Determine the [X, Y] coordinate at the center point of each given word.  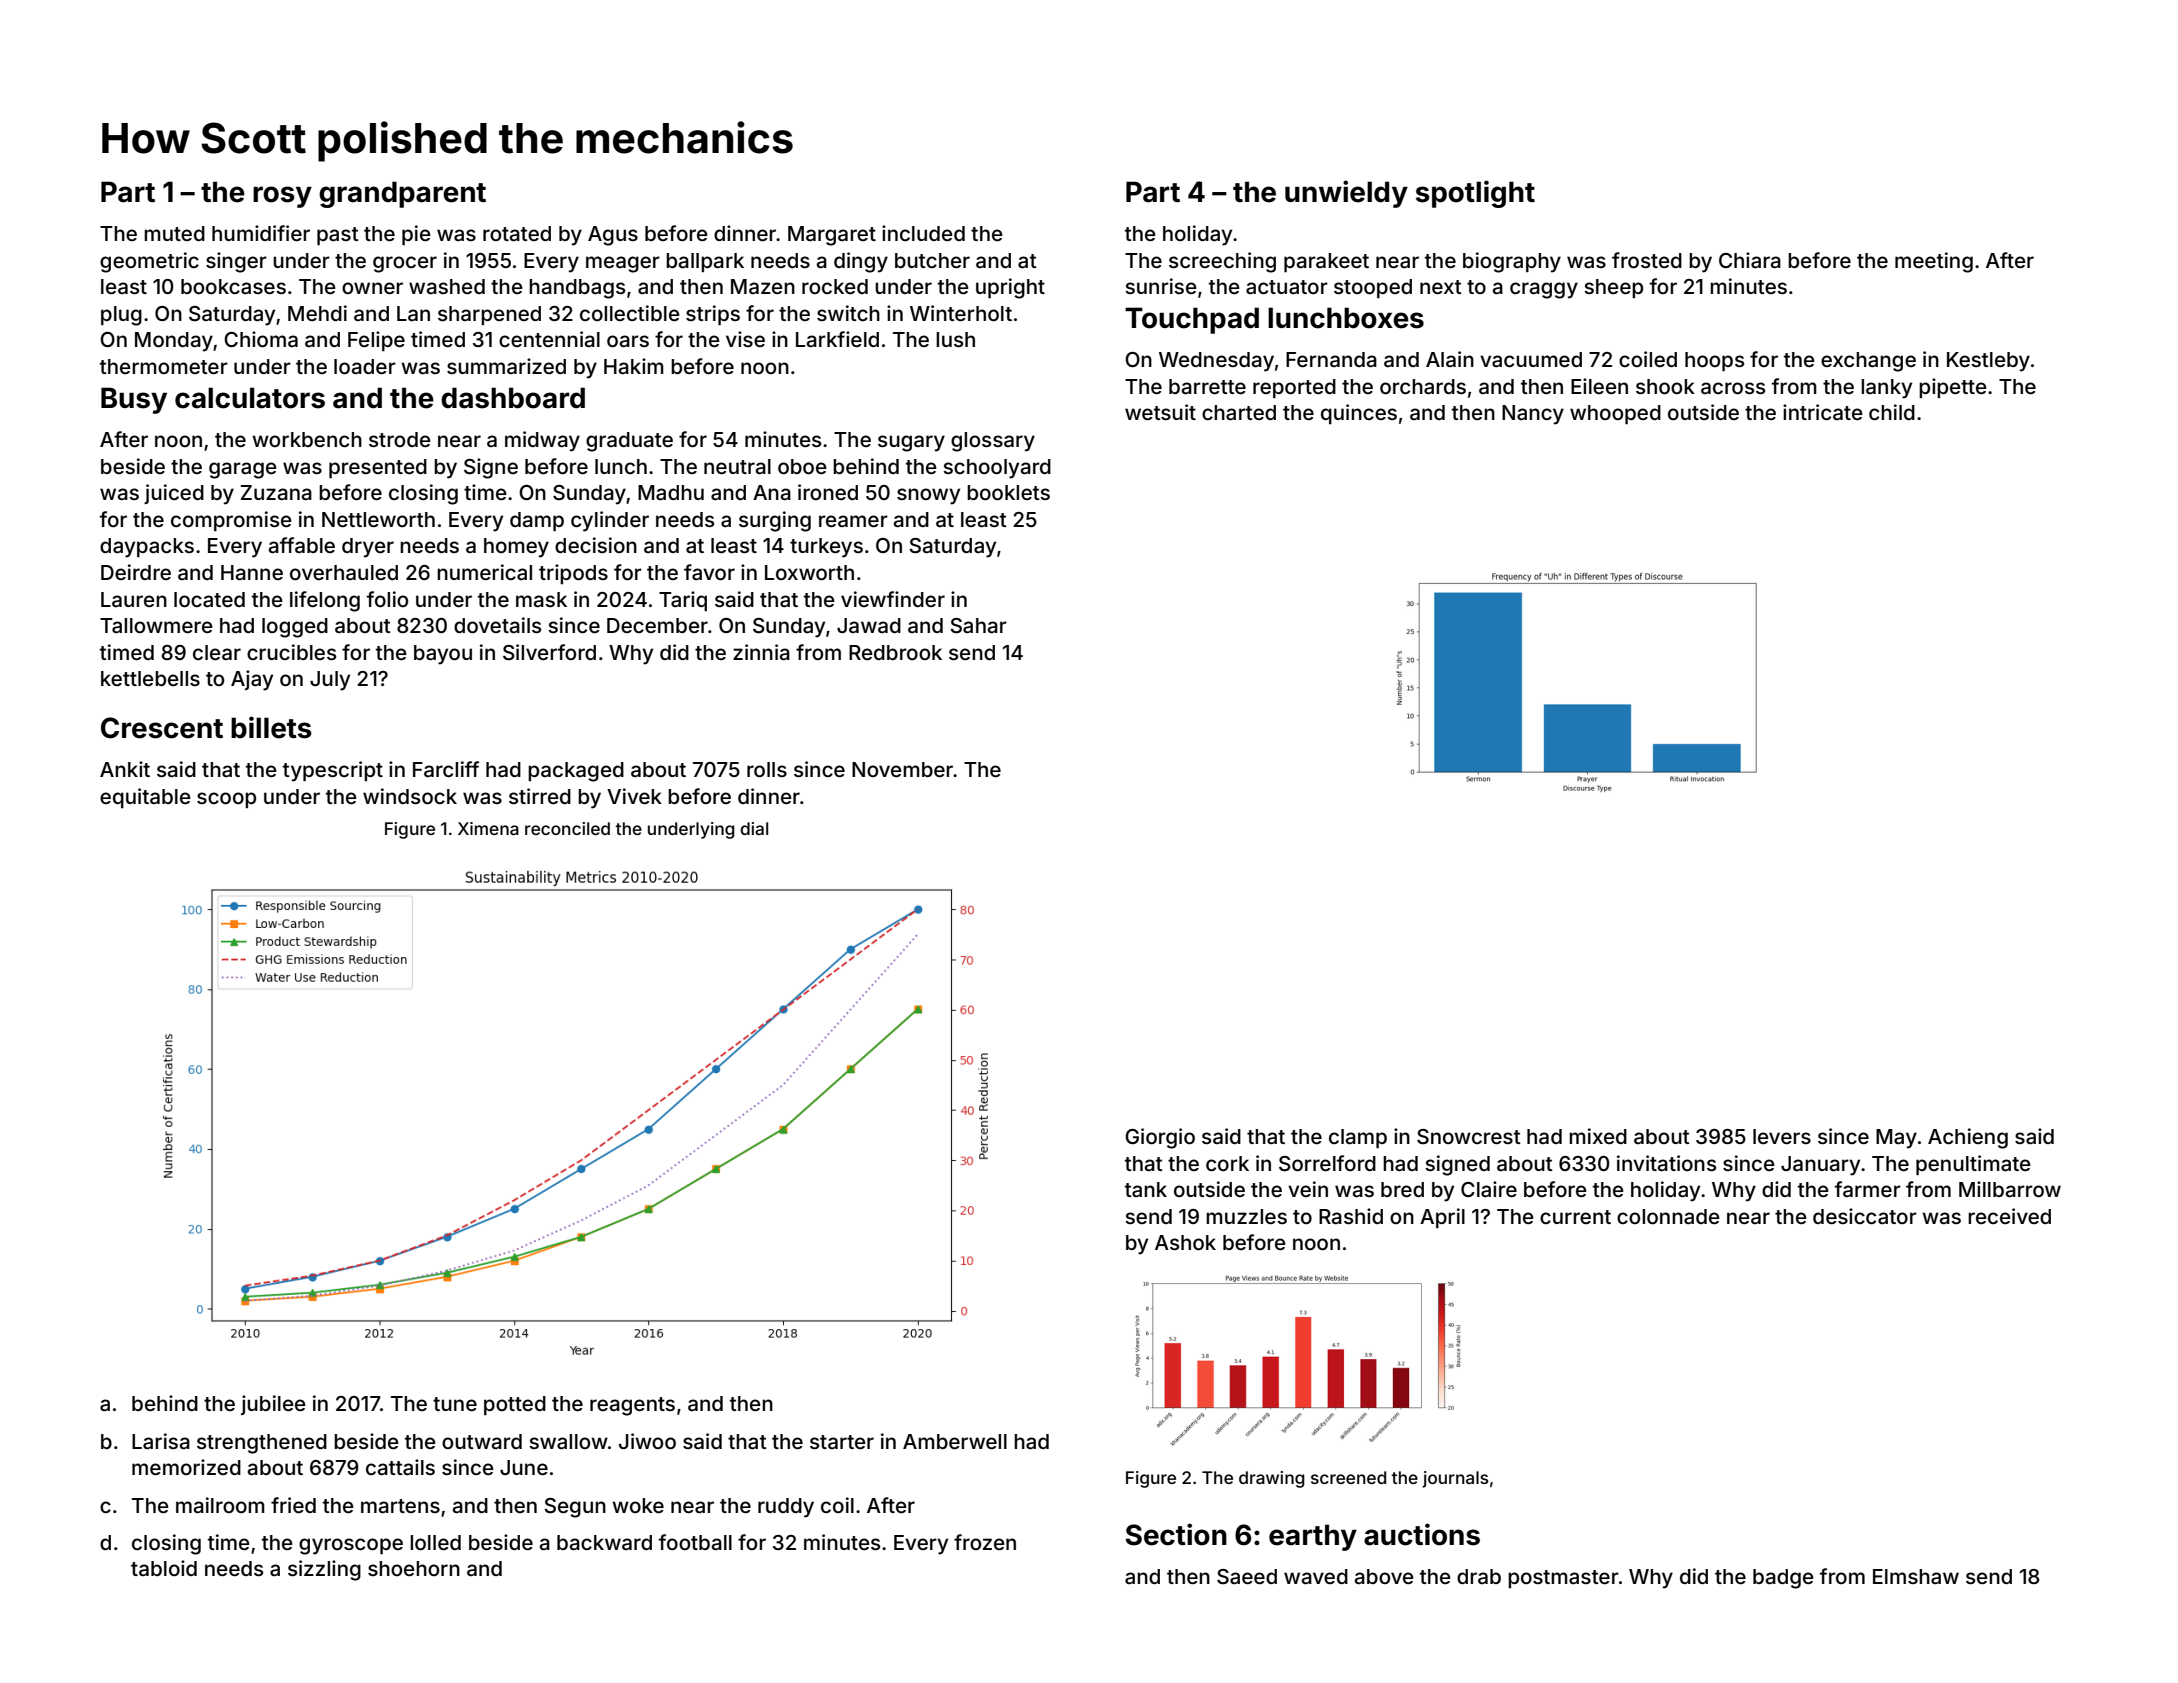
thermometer [164, 366]
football [695, 1542]
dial [754, 828]
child [1892, 412]
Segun [575, 1508]
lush [955, 339]
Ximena [488, 828]
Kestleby [1988, 362]
